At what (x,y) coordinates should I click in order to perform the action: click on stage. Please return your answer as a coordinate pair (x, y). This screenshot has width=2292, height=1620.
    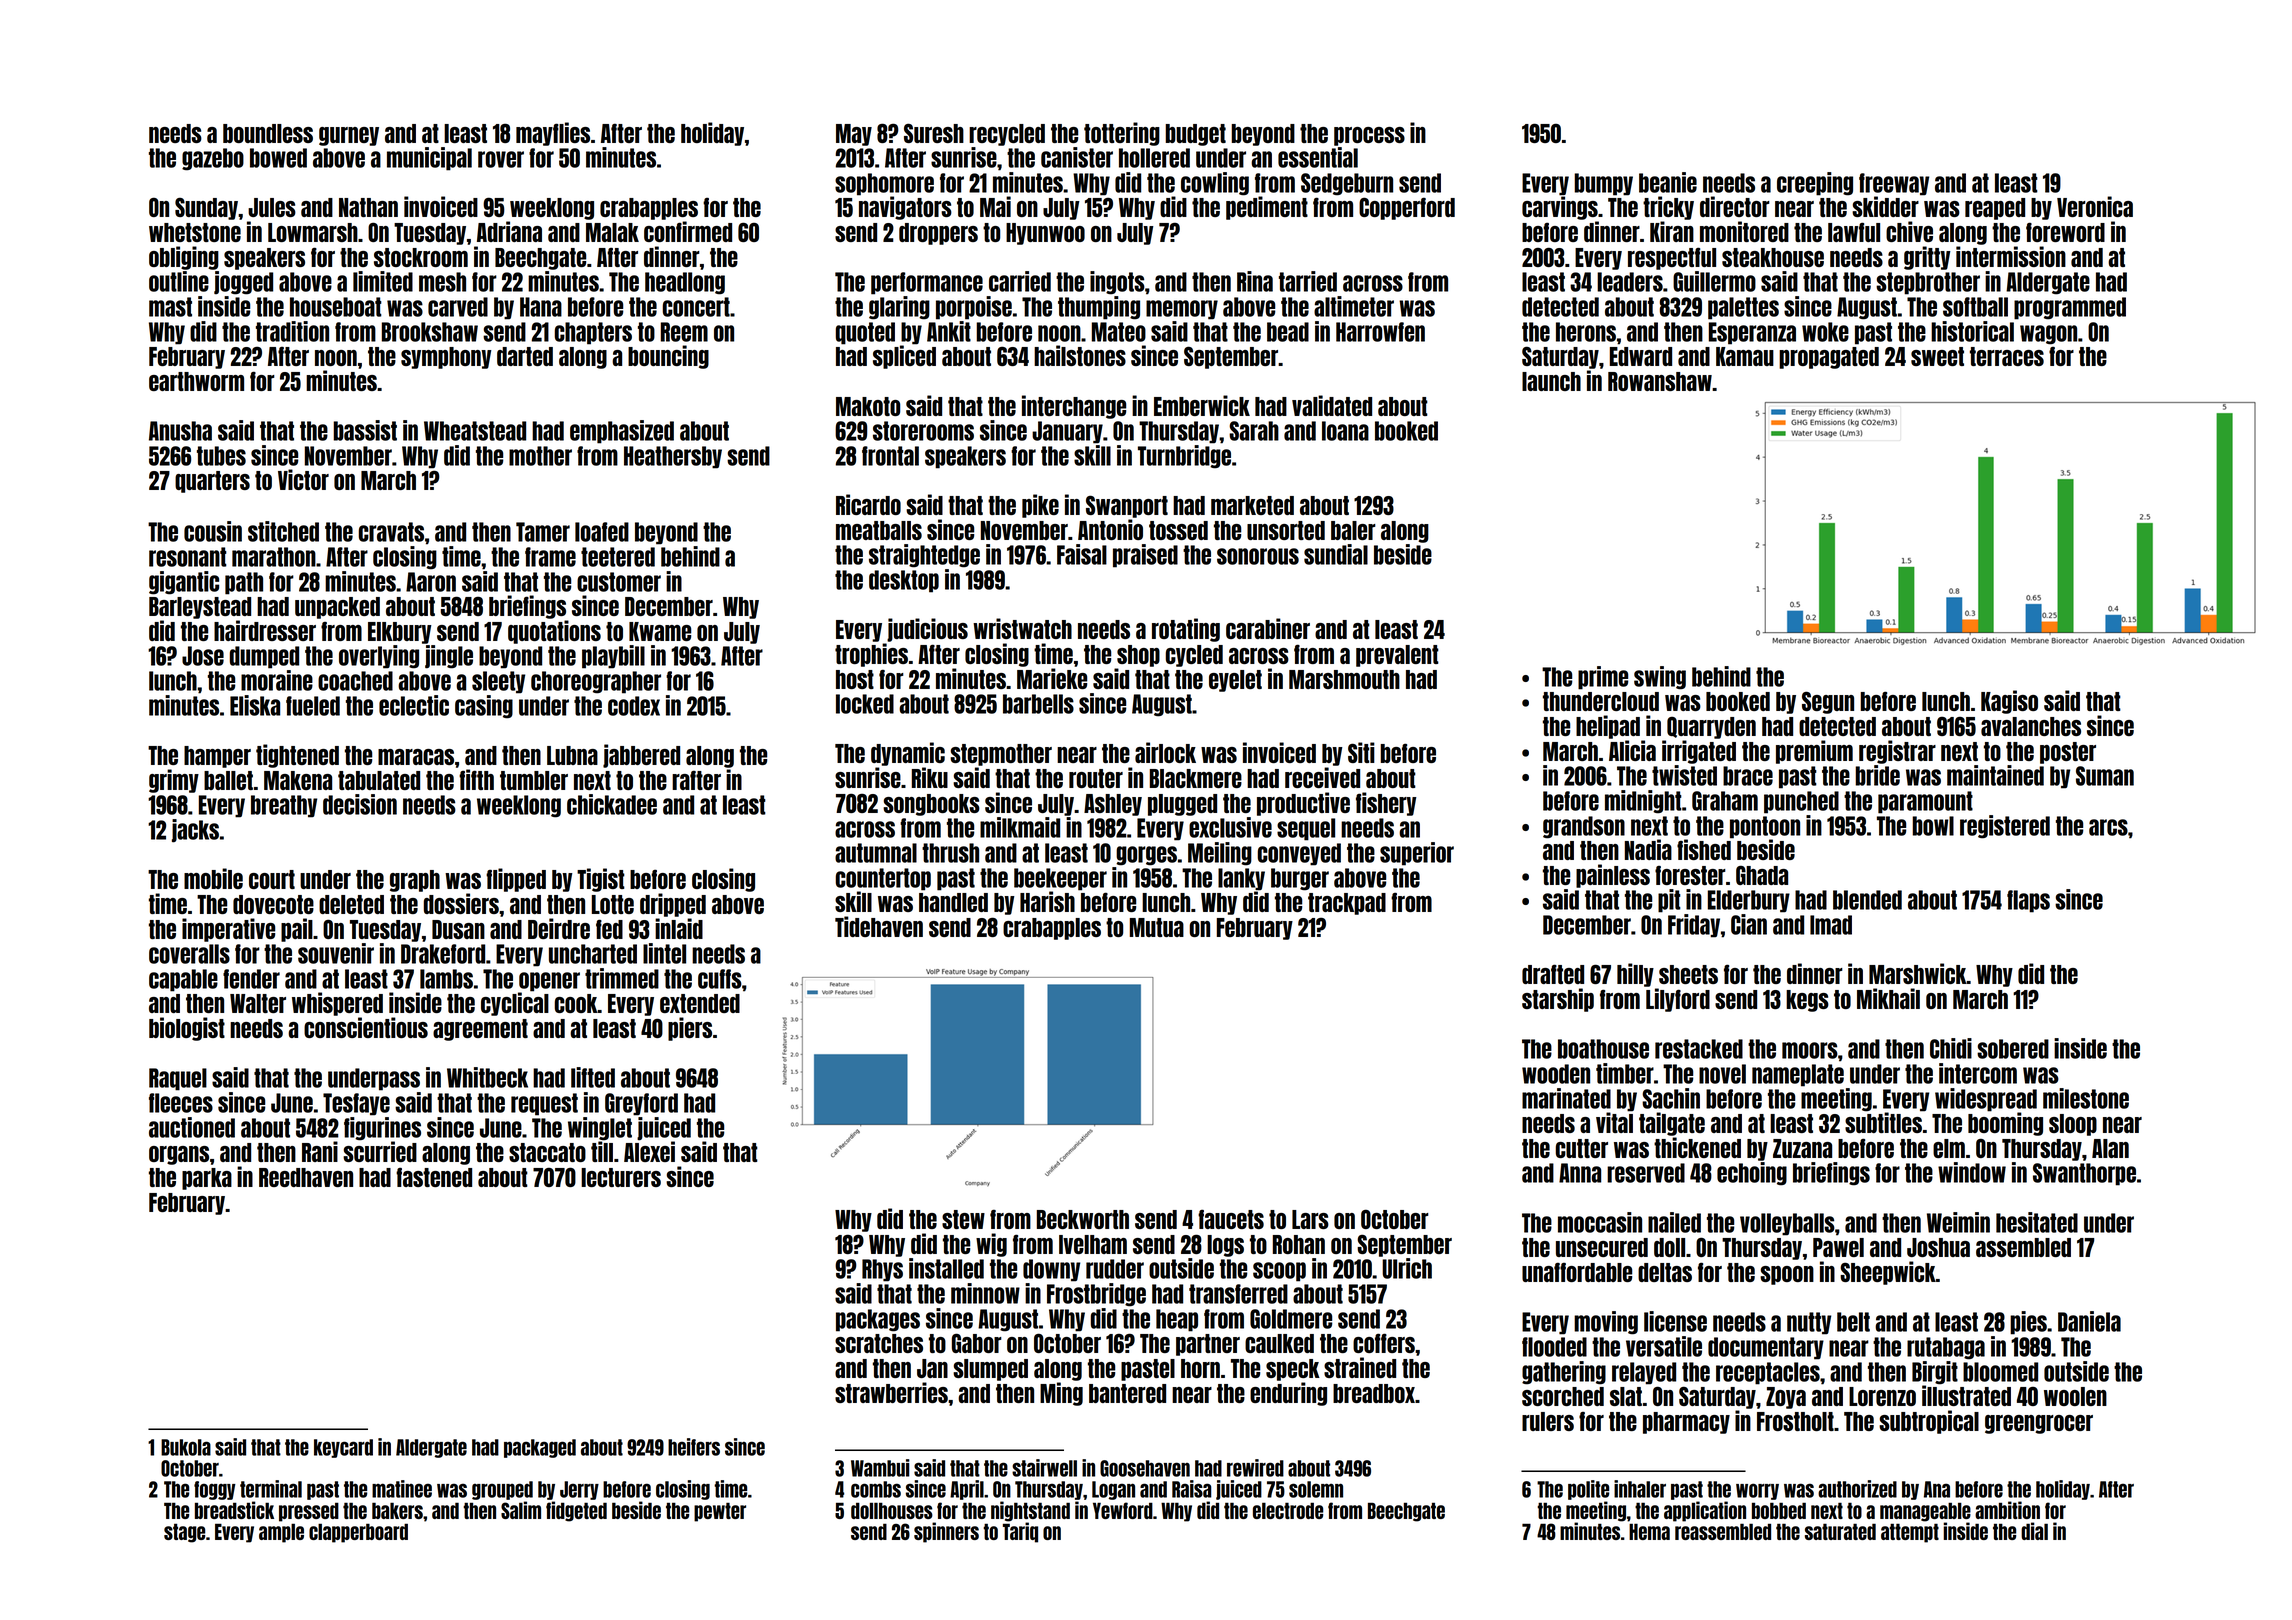
    Looking at the image, I should click on (184, 1533).
